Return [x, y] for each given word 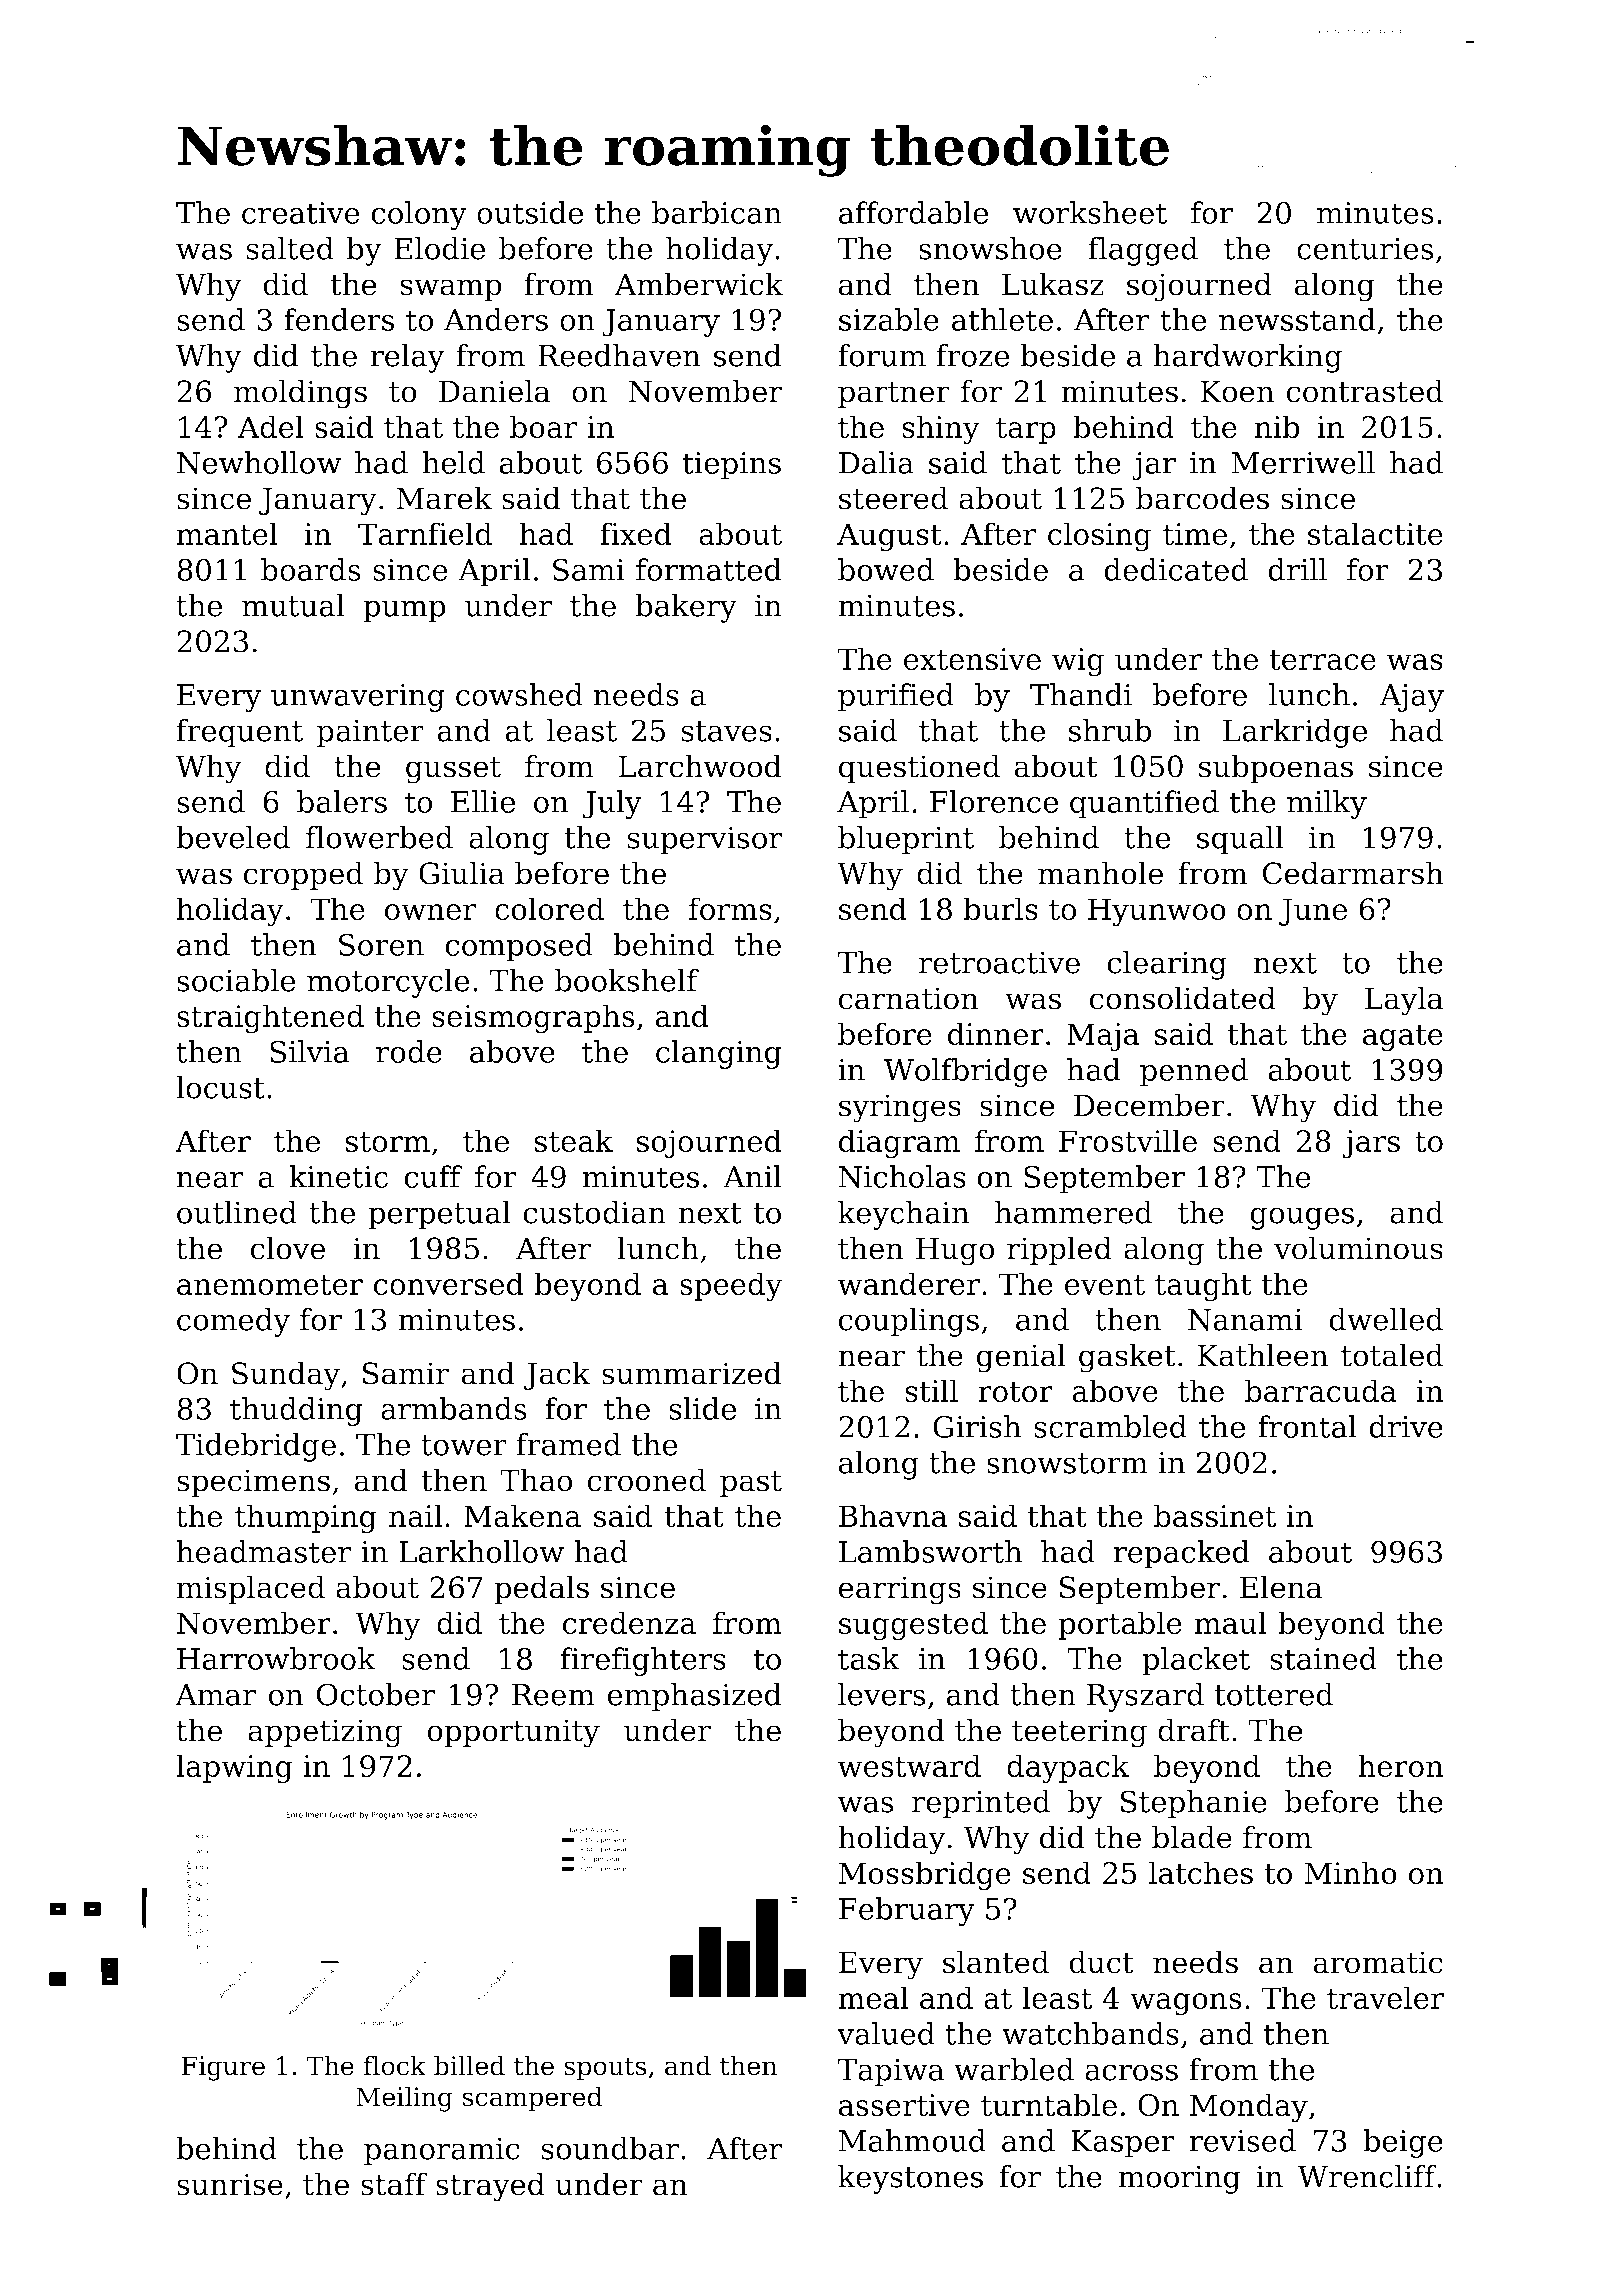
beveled [233, 837]
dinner [996, 1034]
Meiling [404, 2099]
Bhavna [893, 1516]
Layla [1404, 1001]
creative [301, 213]
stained [1323, 1658]
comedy [233, 1322]
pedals [541, 1589]
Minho [1350, 1873]
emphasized [695, 1697]
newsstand [1297, 319]
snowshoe [990, 248]
